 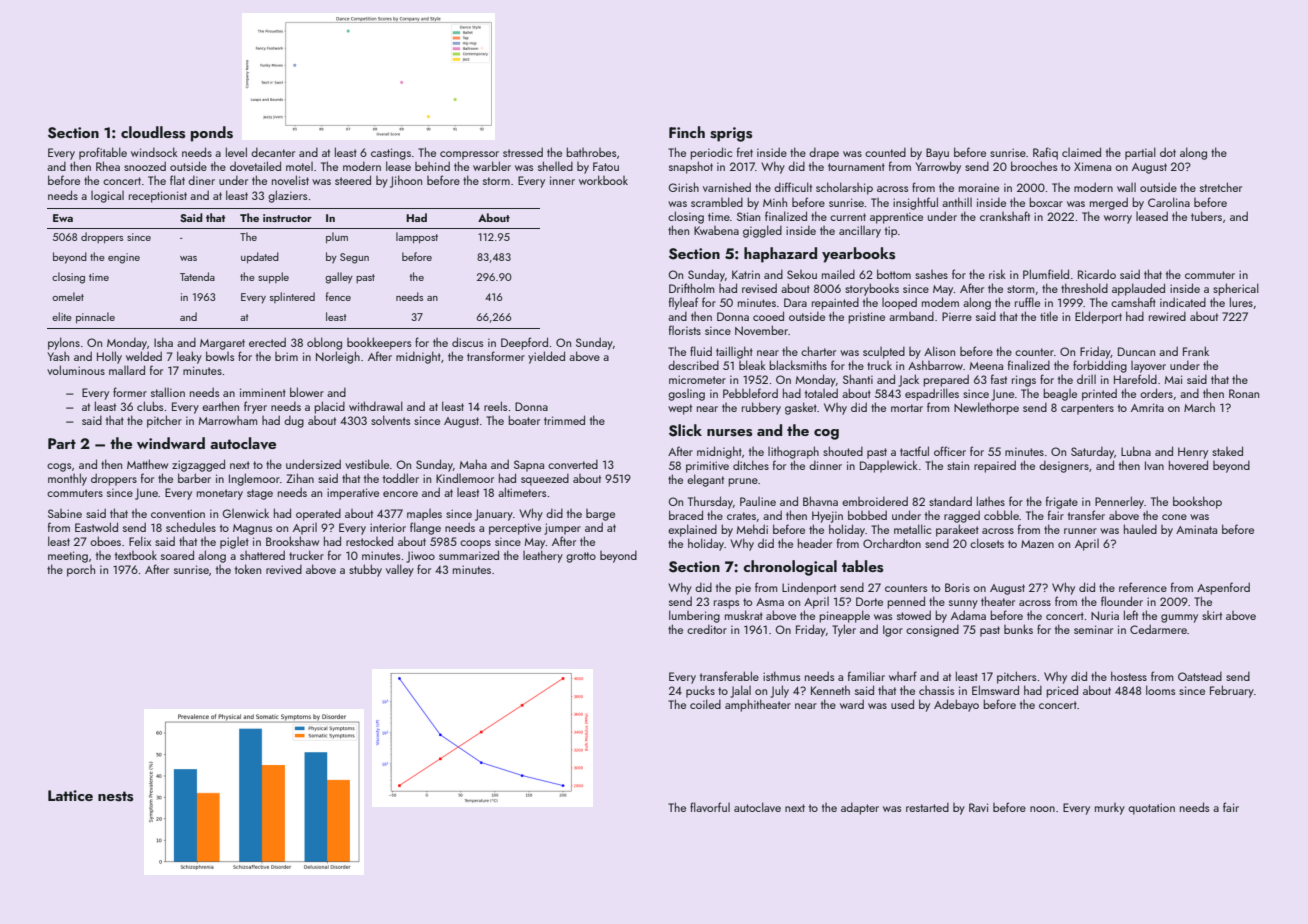 What do you see at coordinates (680, 409) in the screenshot?
I see `wept` at bounding box center [680, 409].
